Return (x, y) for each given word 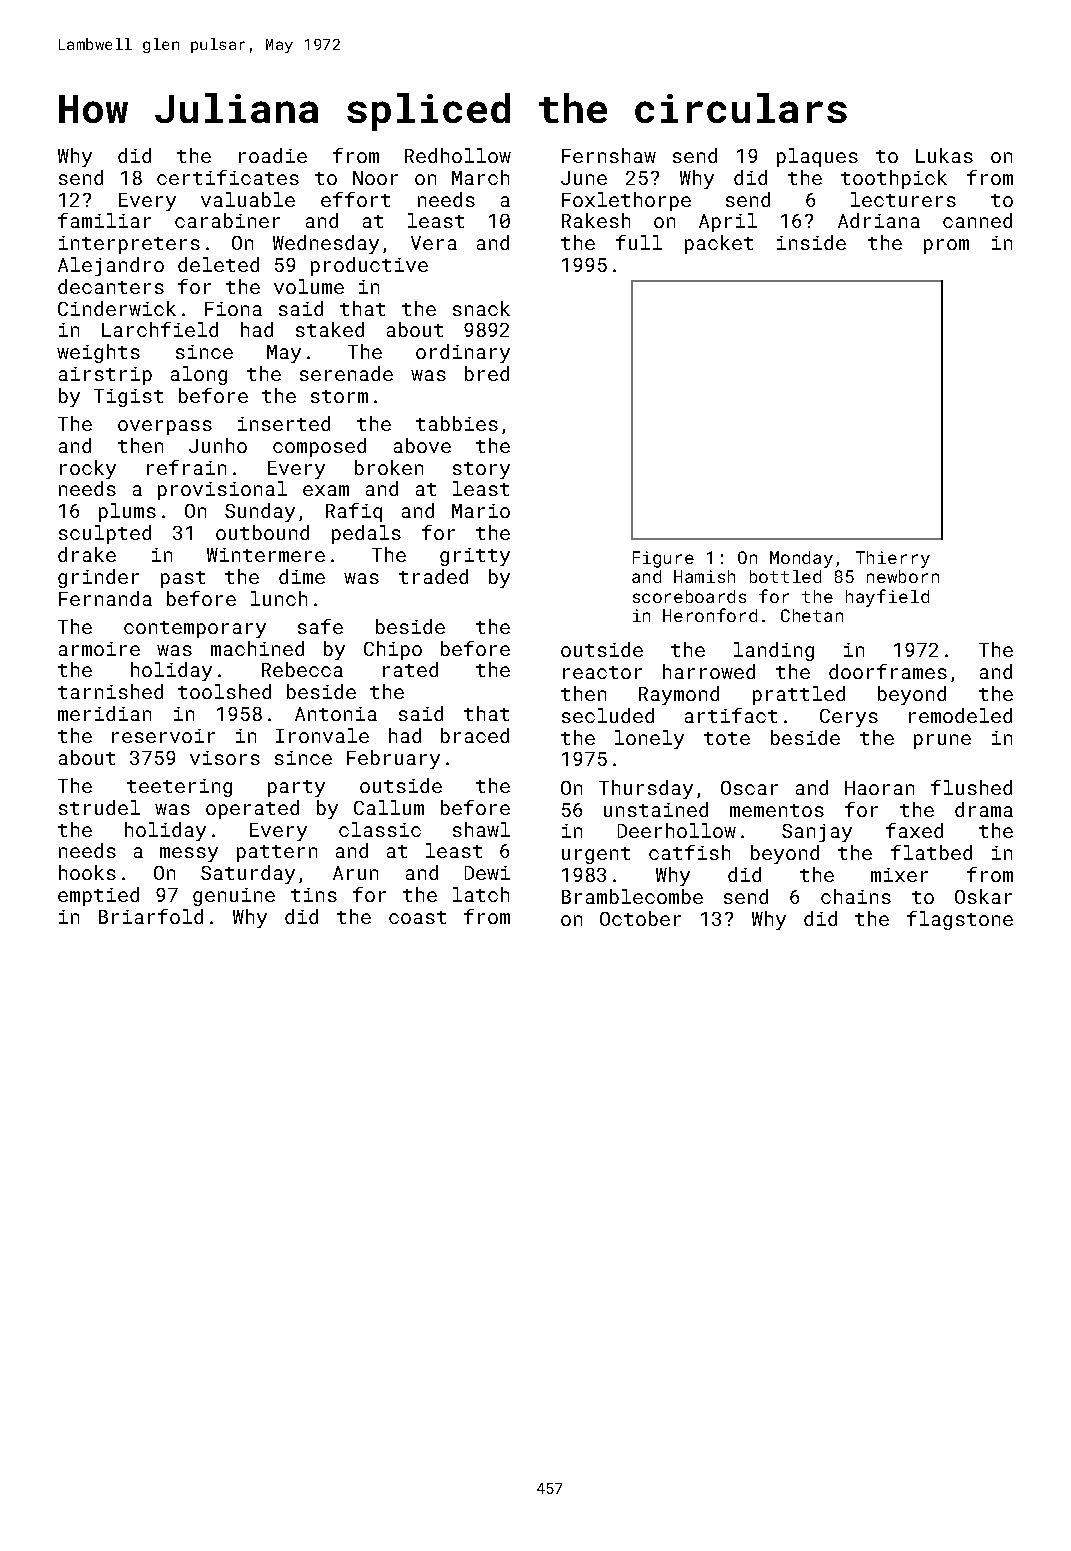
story (481, 470)
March (480, 177)
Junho (218, 445)
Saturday (248, 874)
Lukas (944, 155)
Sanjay (817, 833)
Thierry (893, 559)
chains (856, 896)
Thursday (646, 789)
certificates (228, 177)
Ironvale (322, 735)
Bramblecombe (632, 896)
